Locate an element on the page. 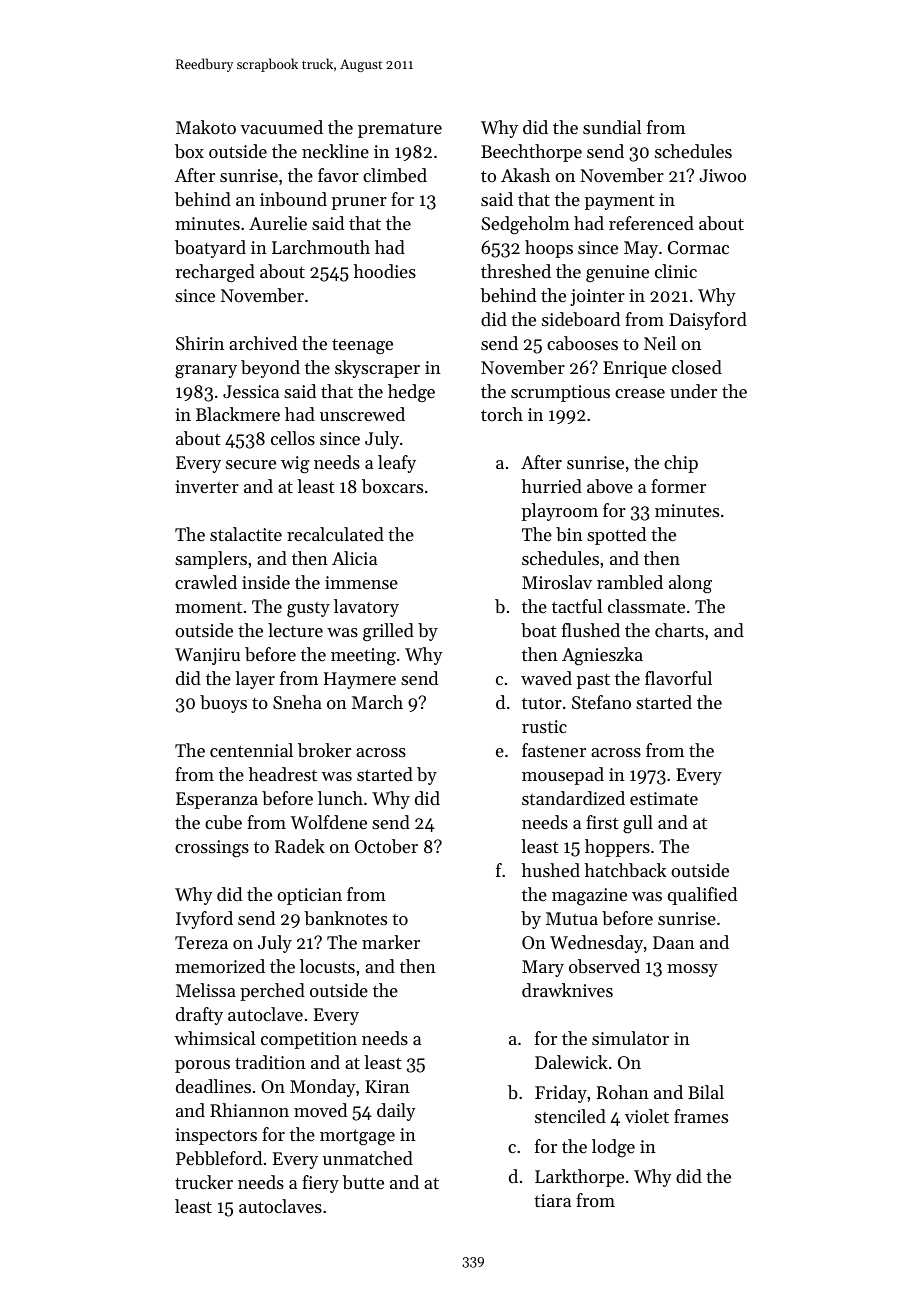 This page has height=1311, width=924. premature is located at coordinates (400, 130).
